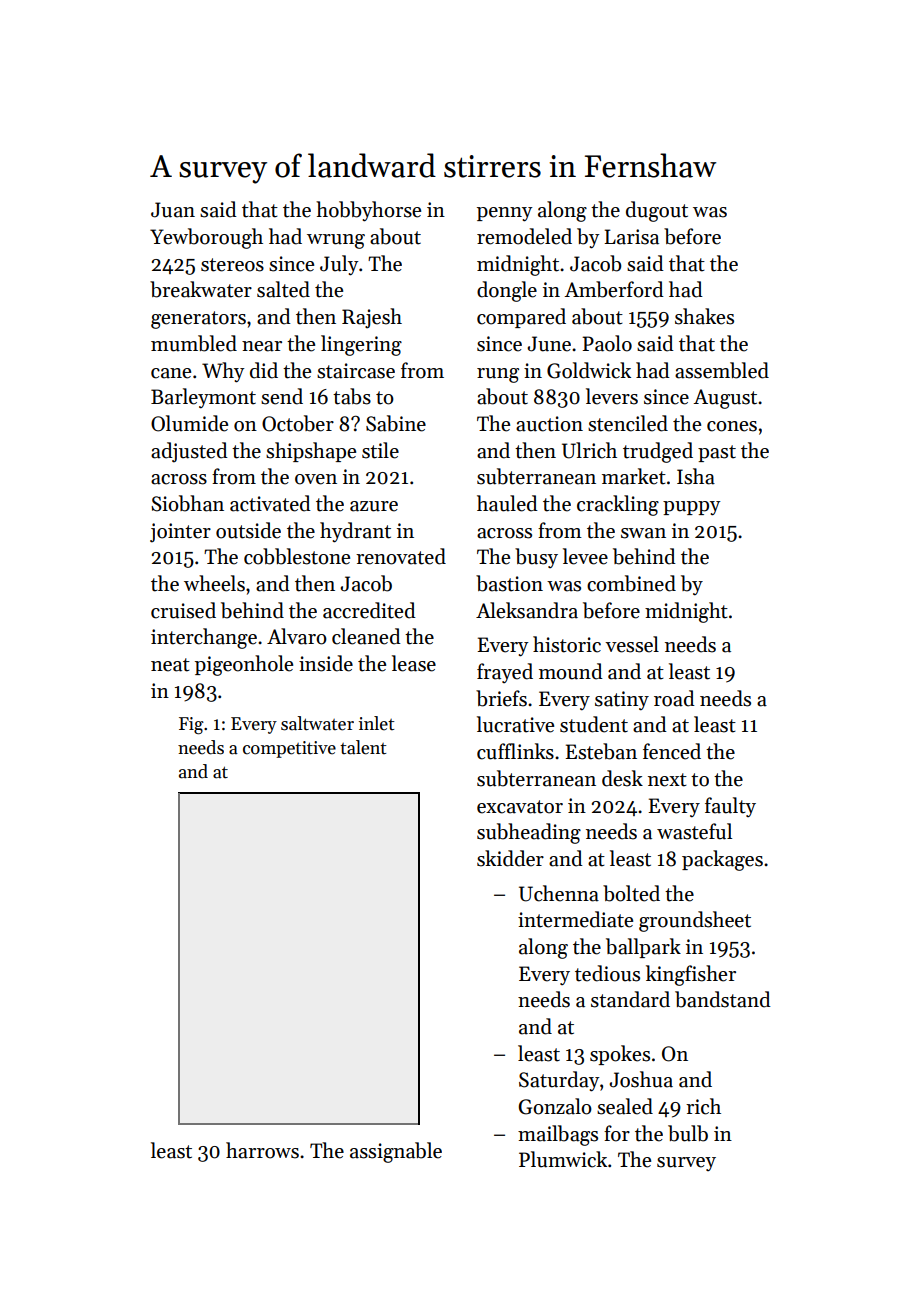  What do you see at coordinates (173, 210) in the document?
I see `Juan` at bounding box center [173, 210].
